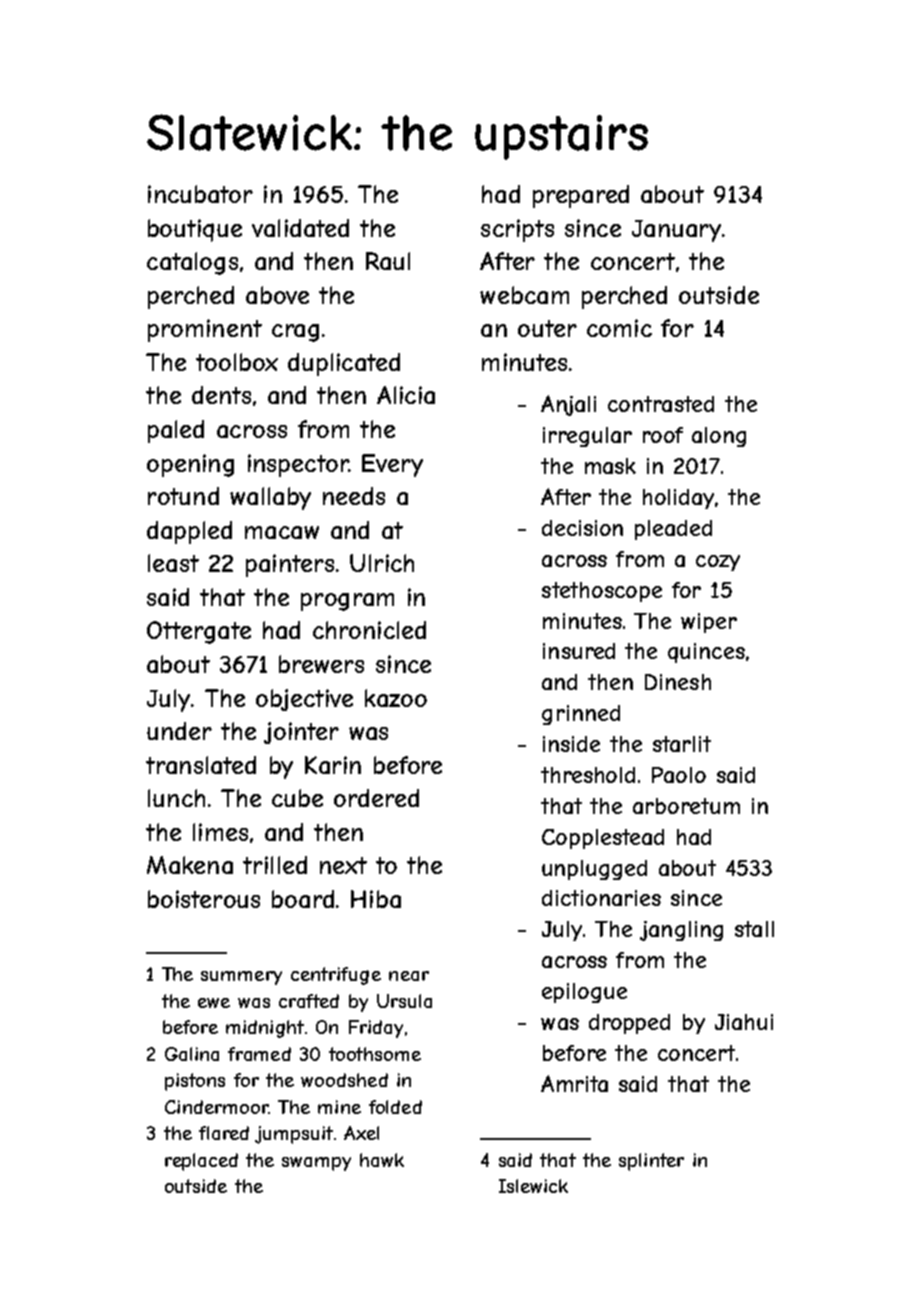 The width and height of the screenshot is (924, 1311). I want to click on quinces, so click(706, 653).
